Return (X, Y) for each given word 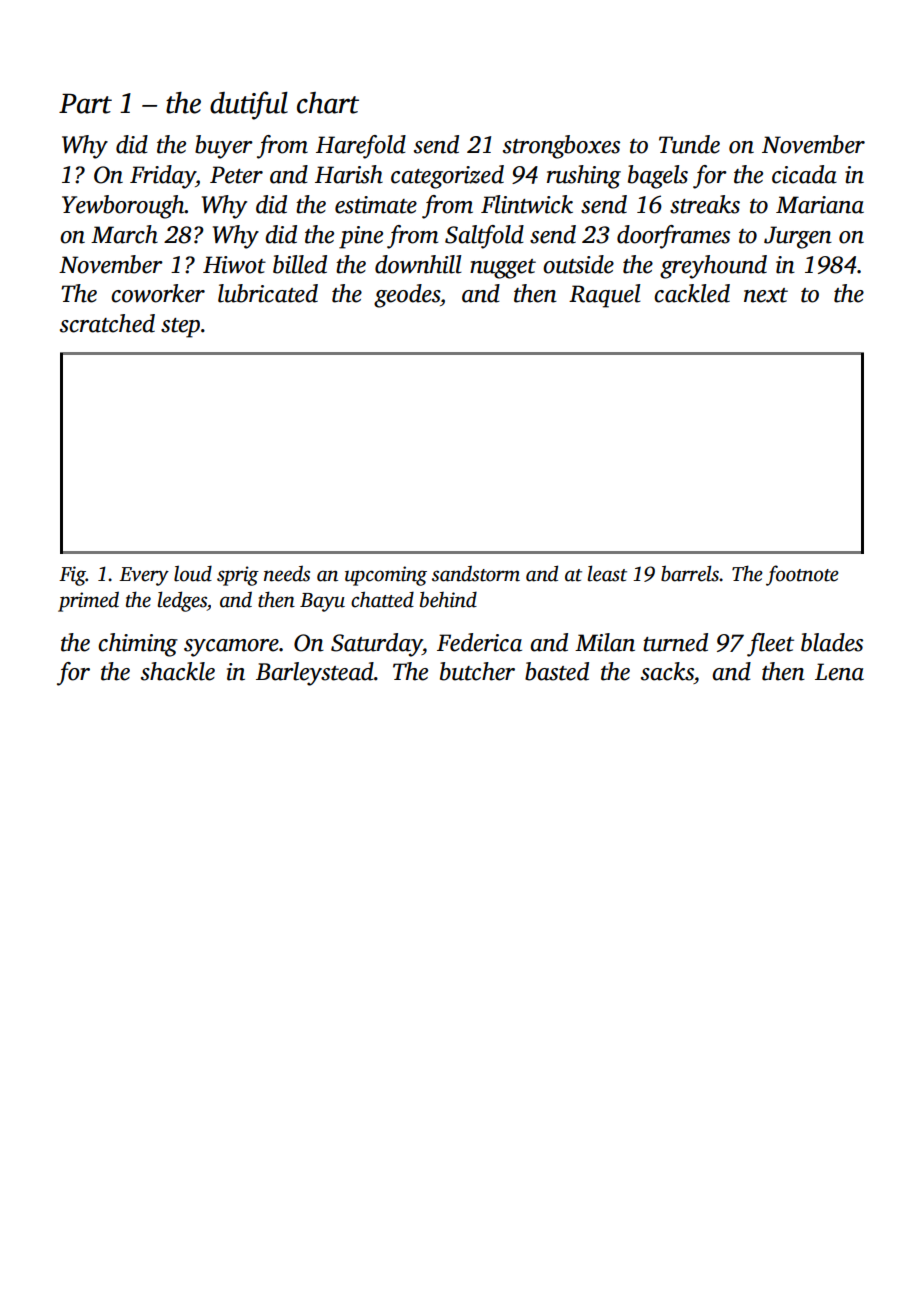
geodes (407, 296)
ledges (182, 601)
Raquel (605, 296)
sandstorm (476, 574)
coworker (158, 293)
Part (85, 104)
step (180, 328)
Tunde (689, 144)
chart (328, 103)
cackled (692, 293)
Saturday (377, 645)
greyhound (713, 267)
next (766, 295)
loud (193, 573)
